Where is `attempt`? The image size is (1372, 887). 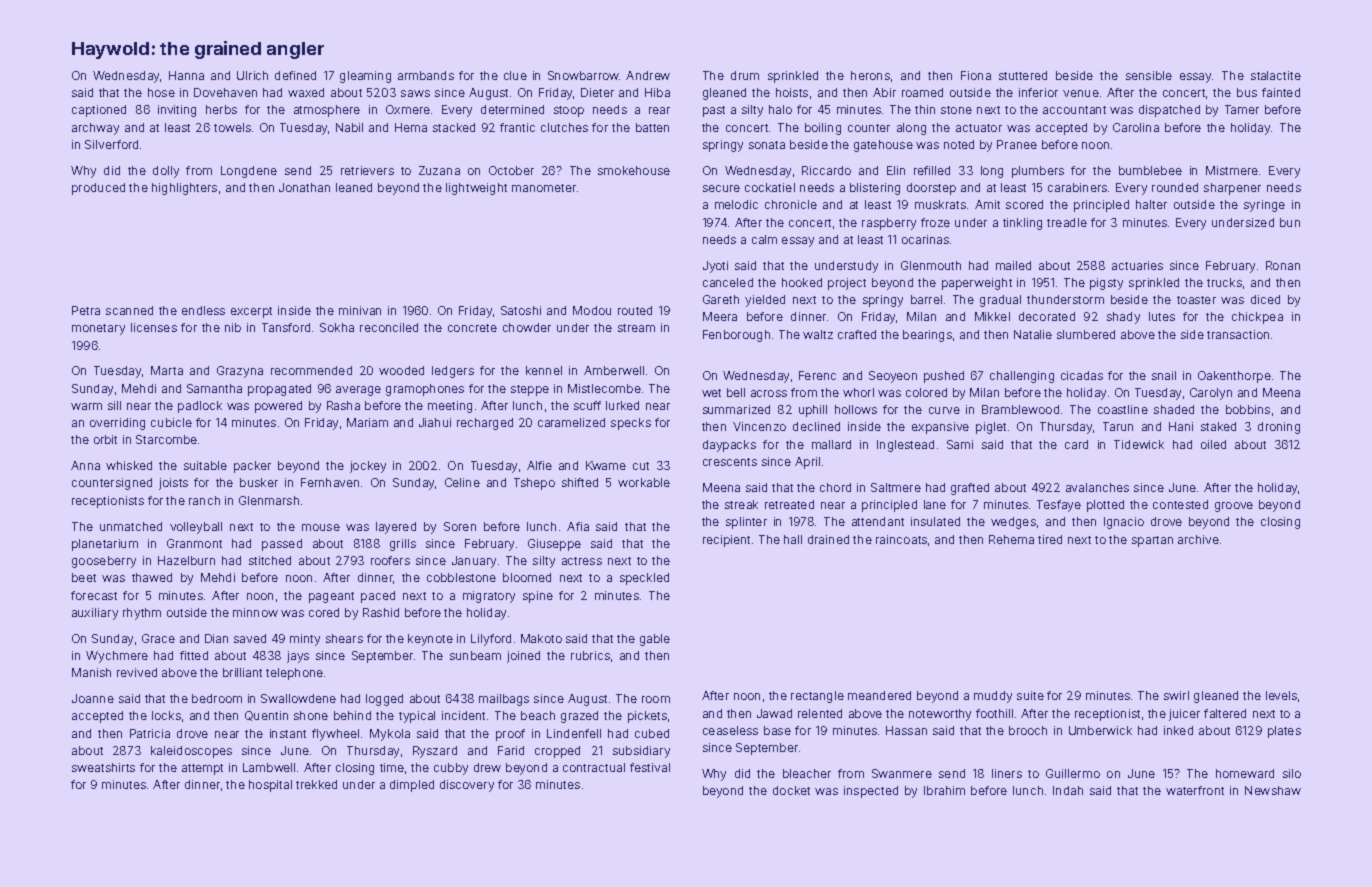 attempt is located at coordinates (202, 769).
